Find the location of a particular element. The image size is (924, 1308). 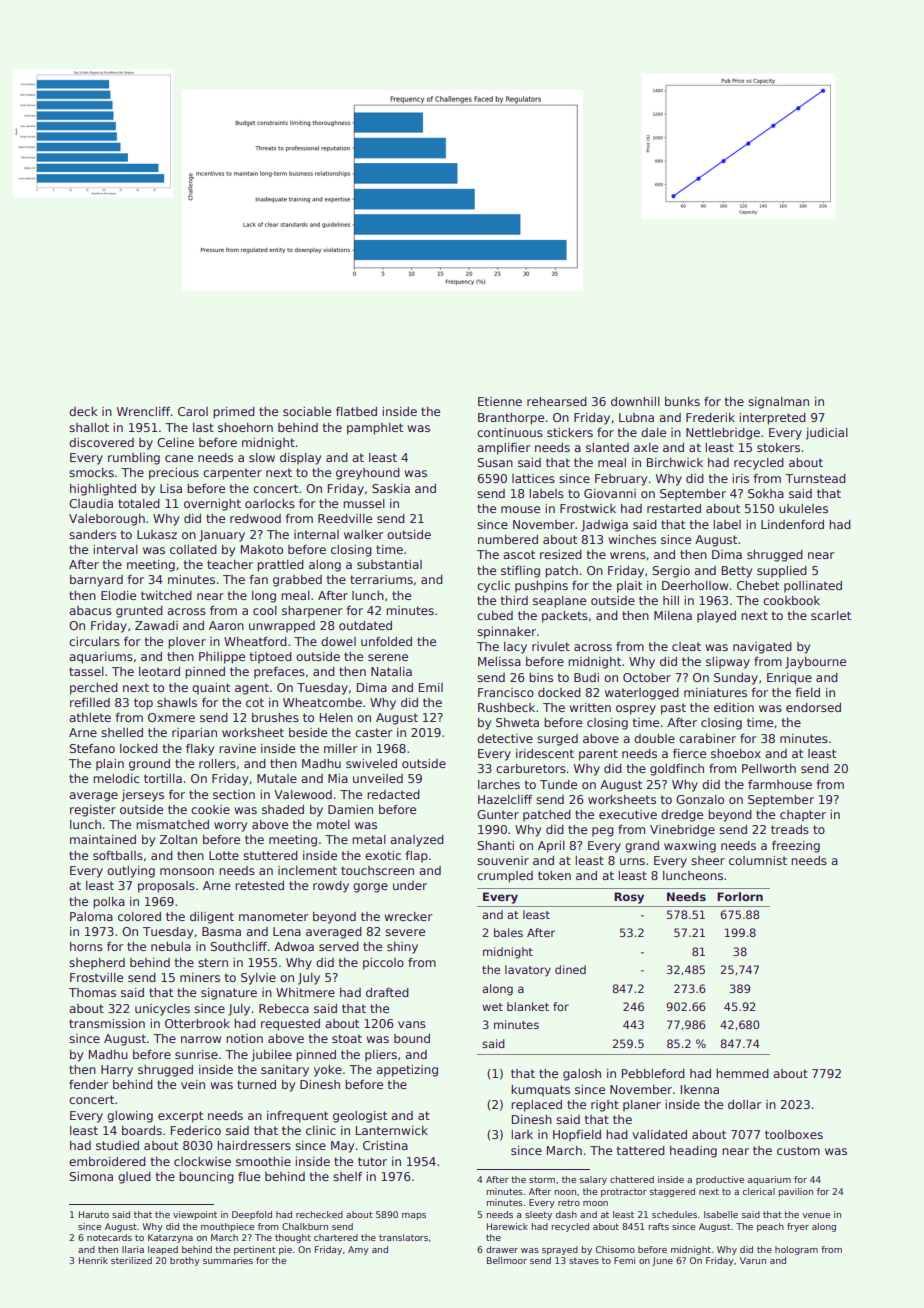

Carol is located at coordinates (193, 411).
